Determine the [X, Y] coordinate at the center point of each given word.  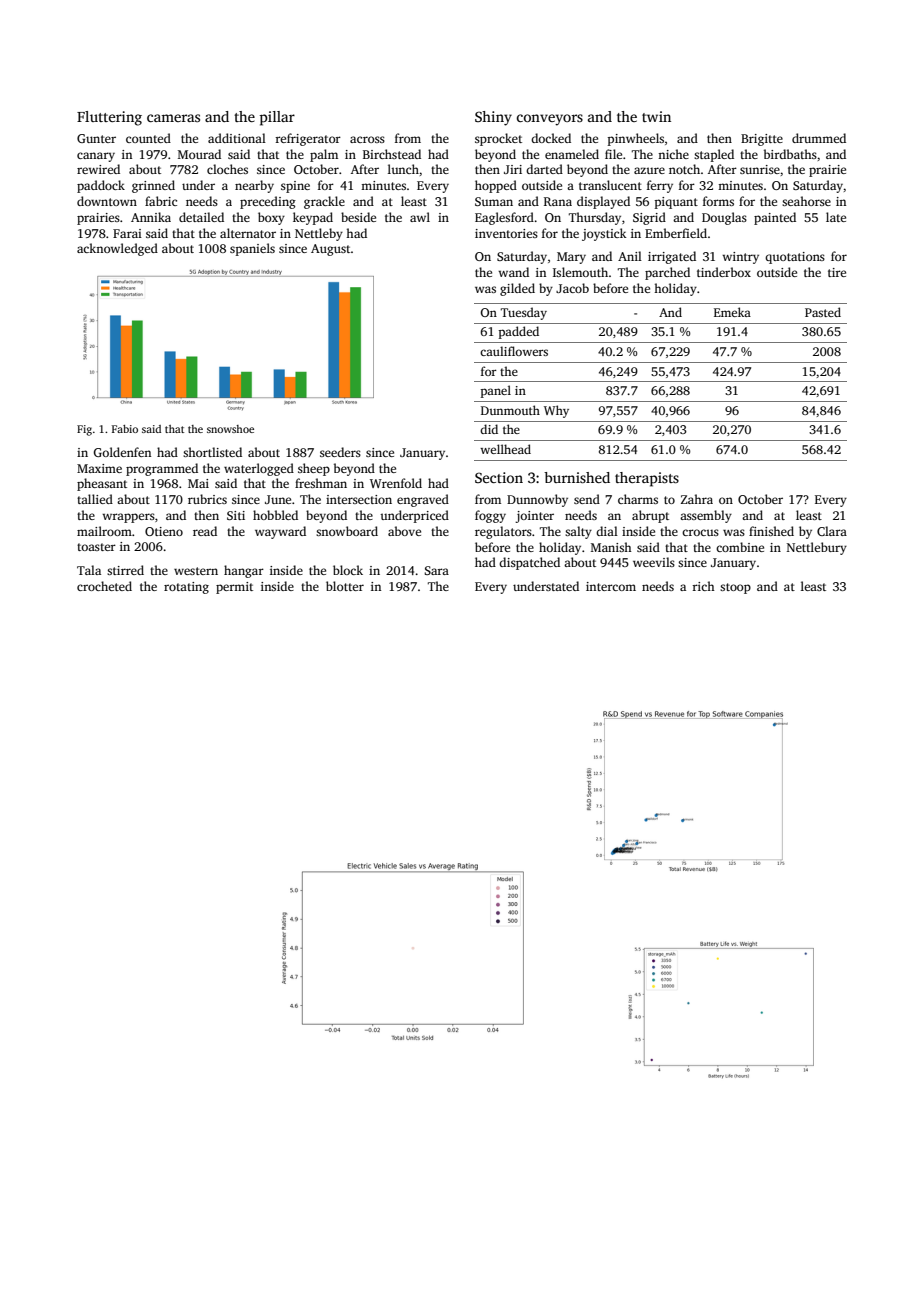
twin [656, 116]
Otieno [164, 531]
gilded [517, 289]
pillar [277, 118]
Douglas [724, 218]
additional [237, 138]
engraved [423, 500]
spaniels [252, 249]
